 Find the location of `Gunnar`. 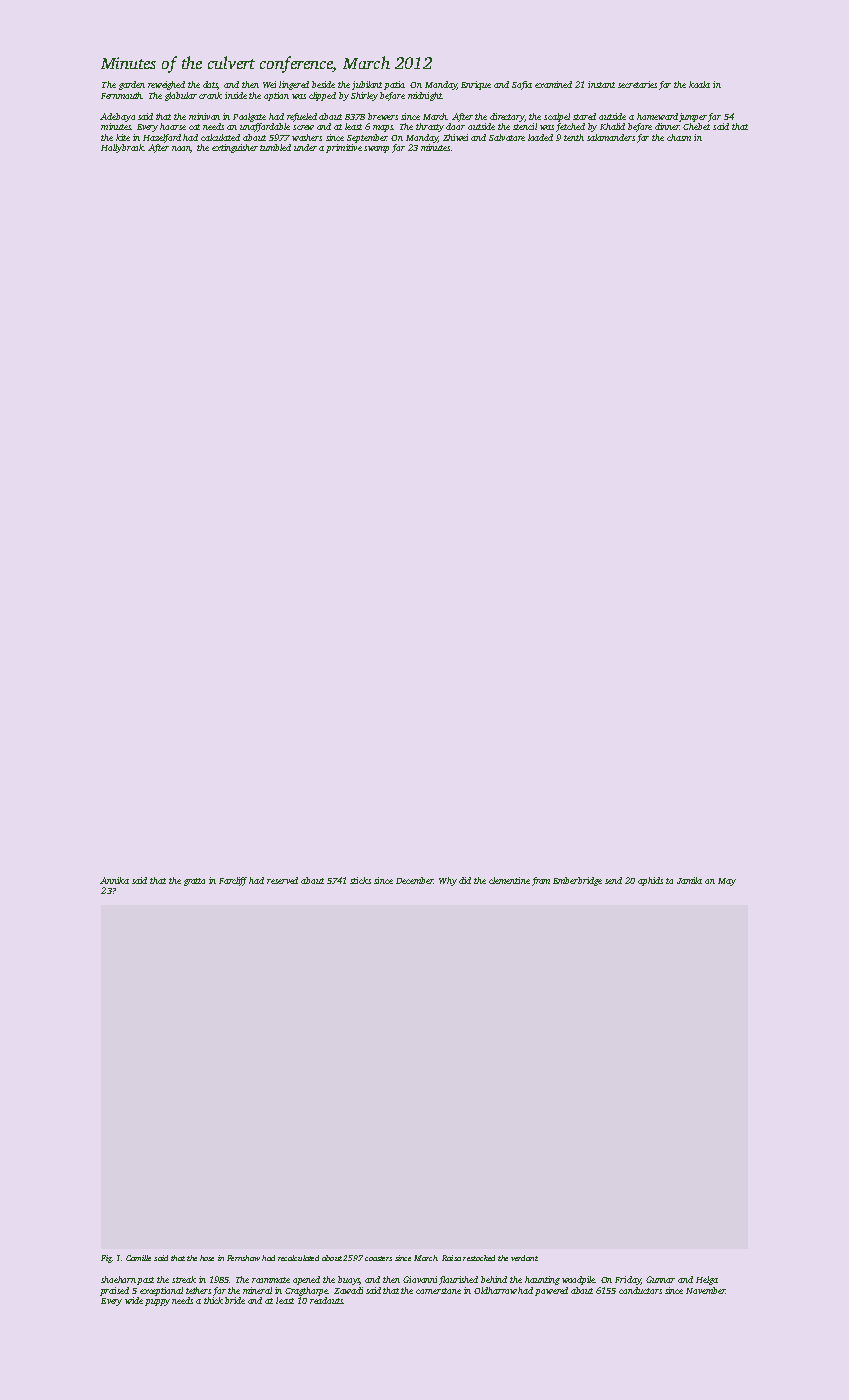

Gunnar is located at coordinates (660, 1279).
